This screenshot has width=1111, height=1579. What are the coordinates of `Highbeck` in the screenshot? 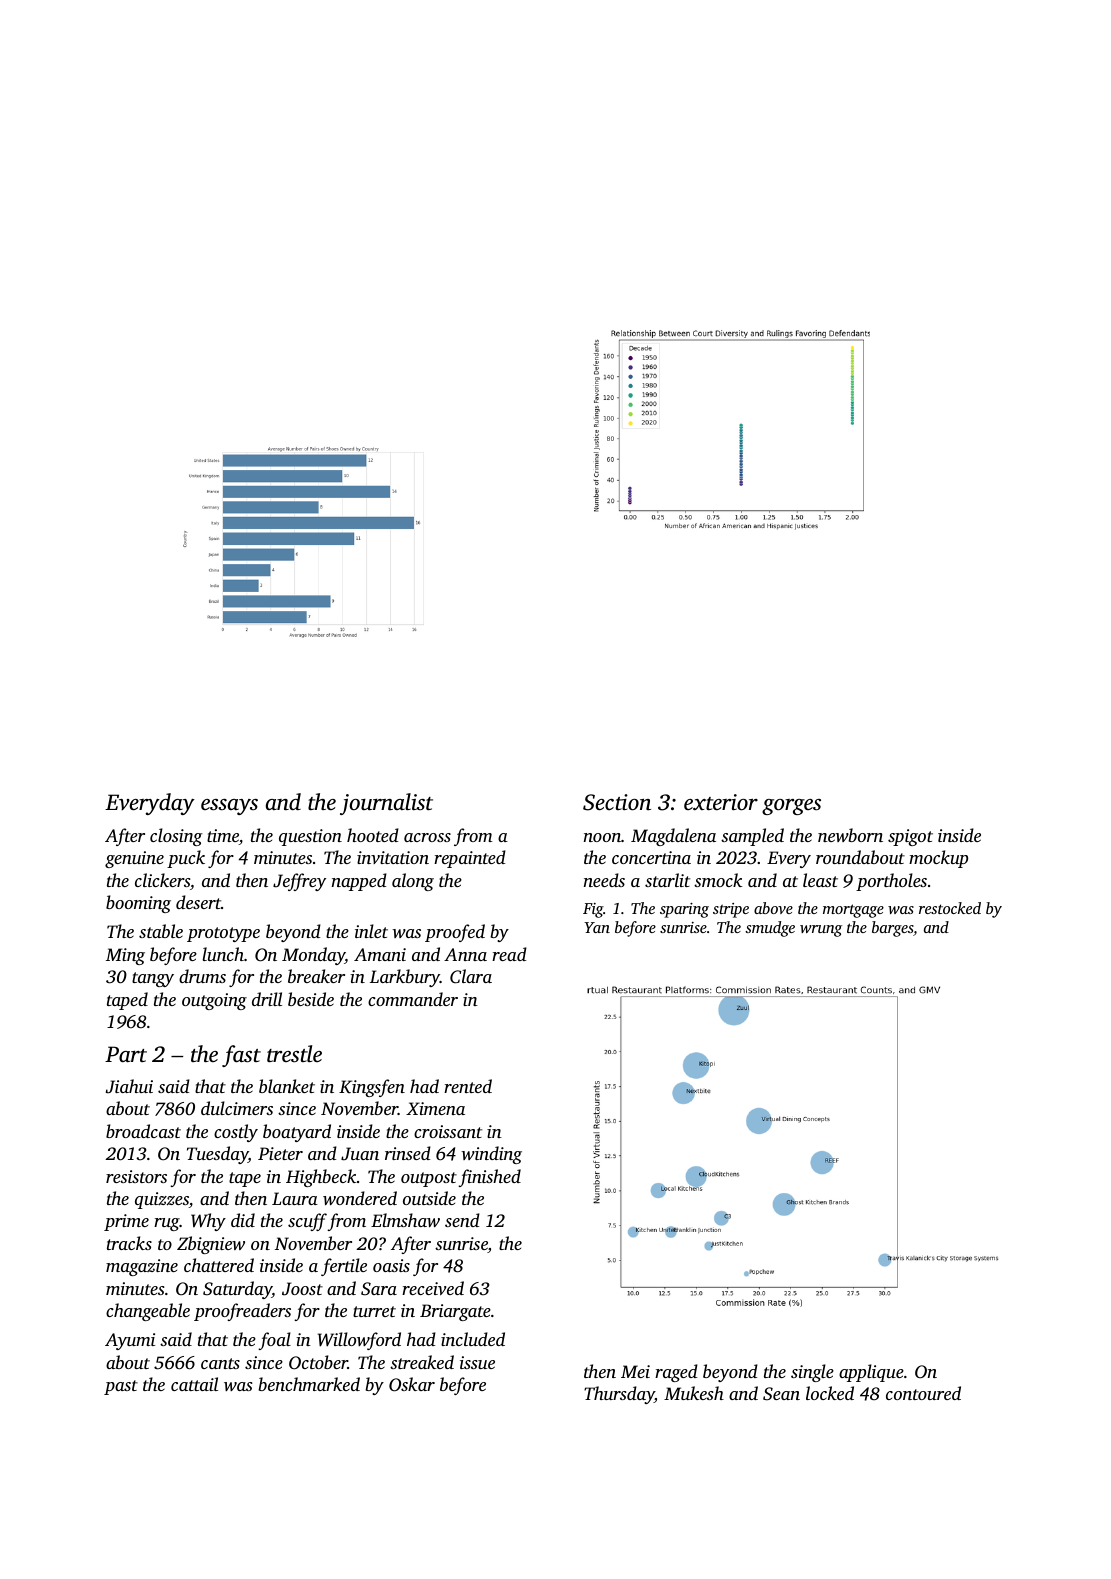 It's located at (321, 1178).
